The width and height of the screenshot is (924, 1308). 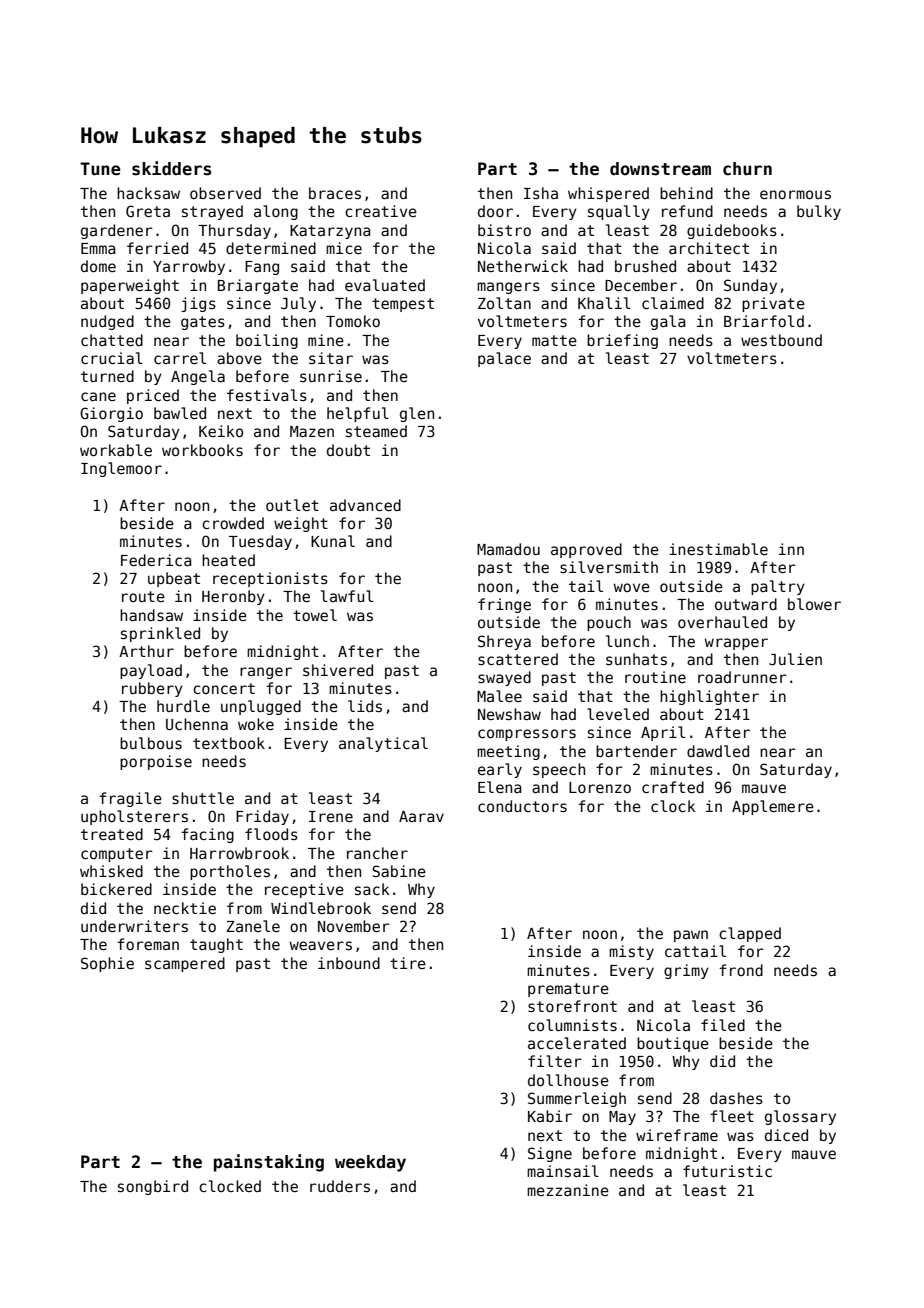 What do you see at coordinates (673, 787) in the screenshot?
I see `crafted` at bounding box center [673, 787].
